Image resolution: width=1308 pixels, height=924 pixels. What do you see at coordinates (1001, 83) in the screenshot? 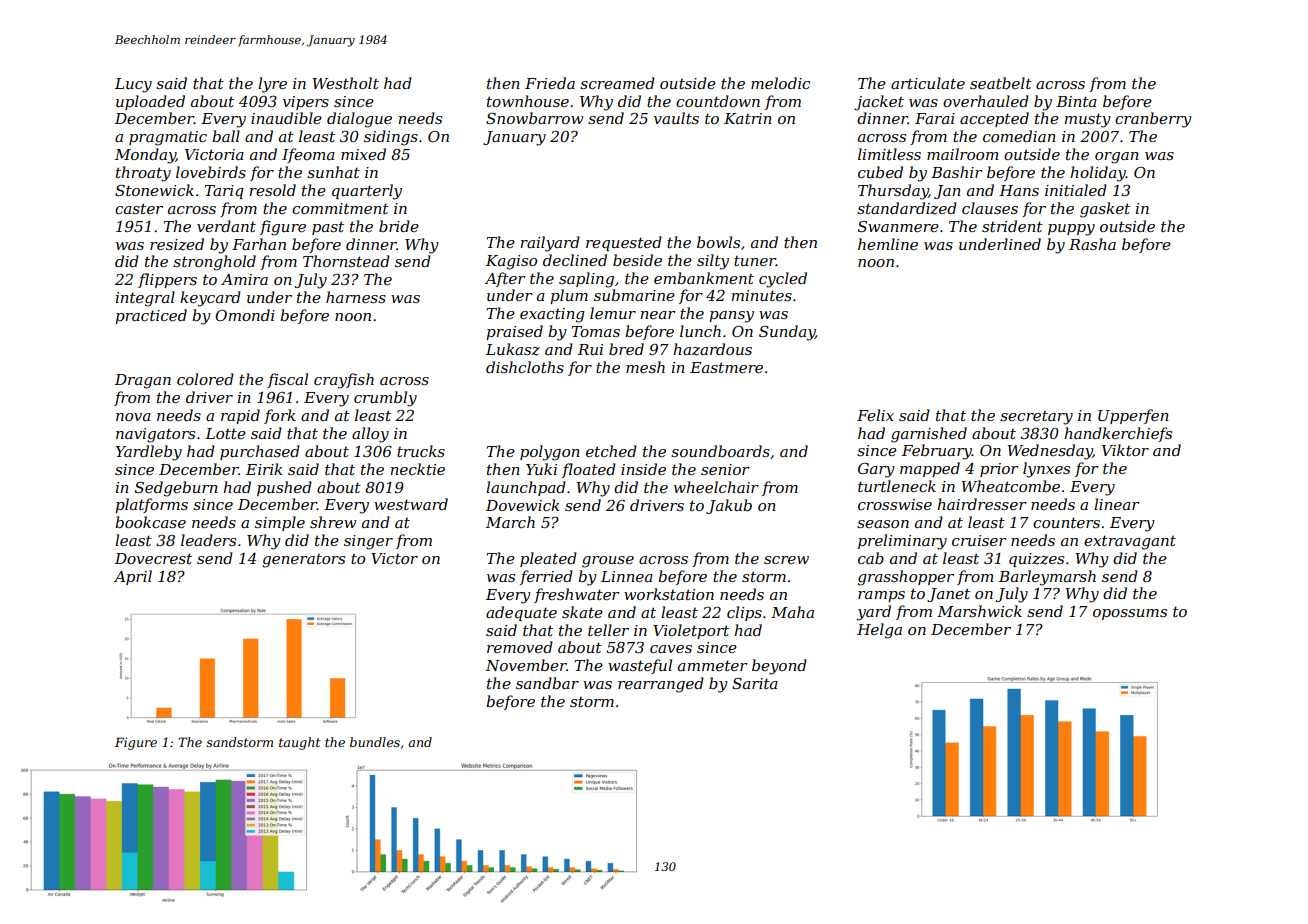
I see `seatbelt` at bounding box center [1001, 83].
